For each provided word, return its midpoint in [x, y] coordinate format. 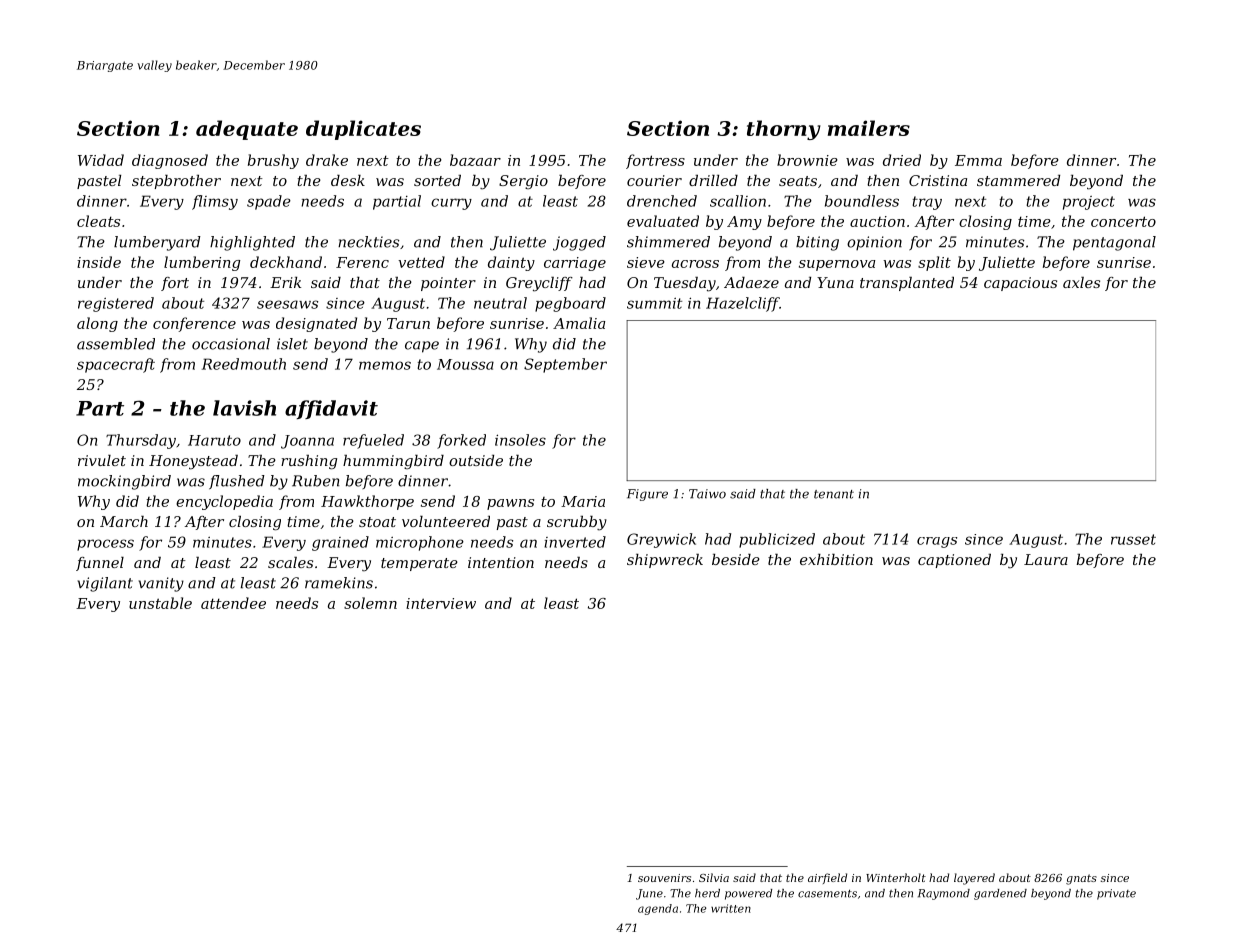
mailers [869, 128]
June [649, 894]
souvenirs [664, 878]
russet [1133, 539]
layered [974, 879]
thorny [784, 130]
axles [1081, 282]
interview [441, 603]
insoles [520, 440]
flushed [237, 482]
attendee [233, 603]
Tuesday [685, 284]
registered [116, 304]
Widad [101, 160]
